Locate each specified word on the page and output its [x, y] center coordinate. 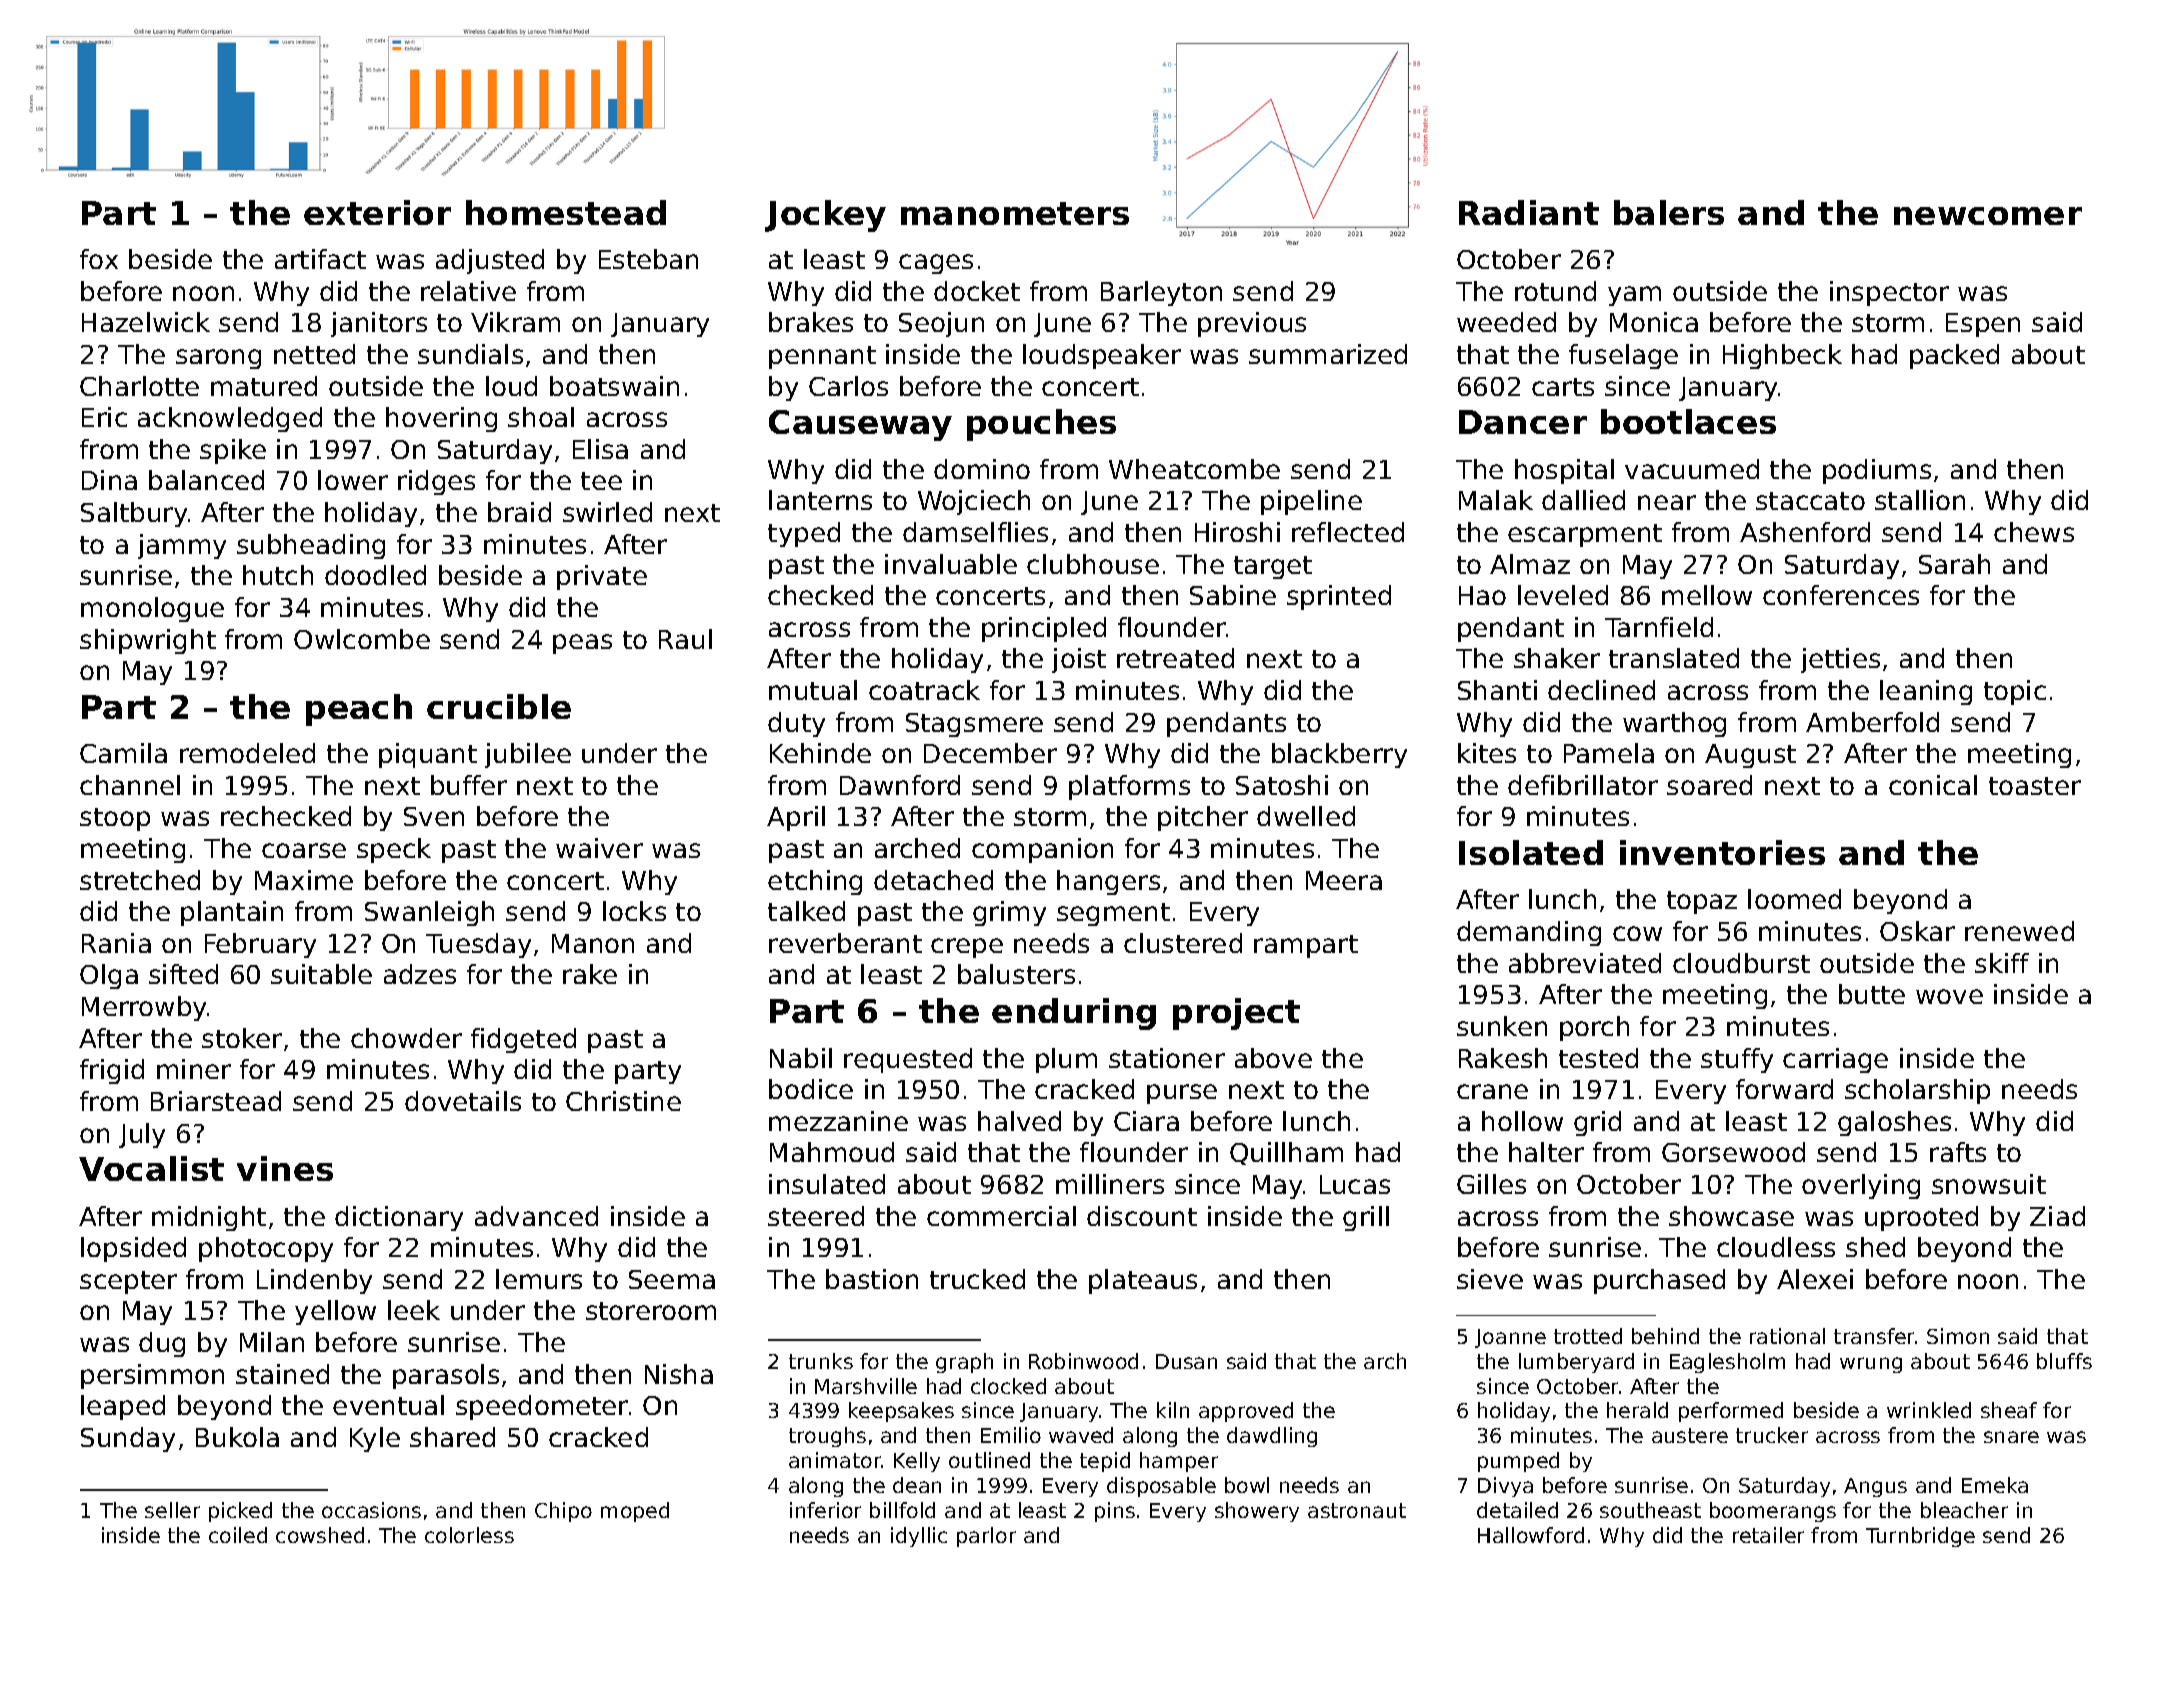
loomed [1794, 899]
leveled [1563, 595]
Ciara [1146, 1121]
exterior [377, 212]
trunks [821, 1361]
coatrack [924, 690]
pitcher [1203, 818]
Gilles [1491, 1184]
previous [1252, 324]
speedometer [542, 1407]
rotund [1555, 291]
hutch [278, 575]
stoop [115, 819]
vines [285, 1168]
